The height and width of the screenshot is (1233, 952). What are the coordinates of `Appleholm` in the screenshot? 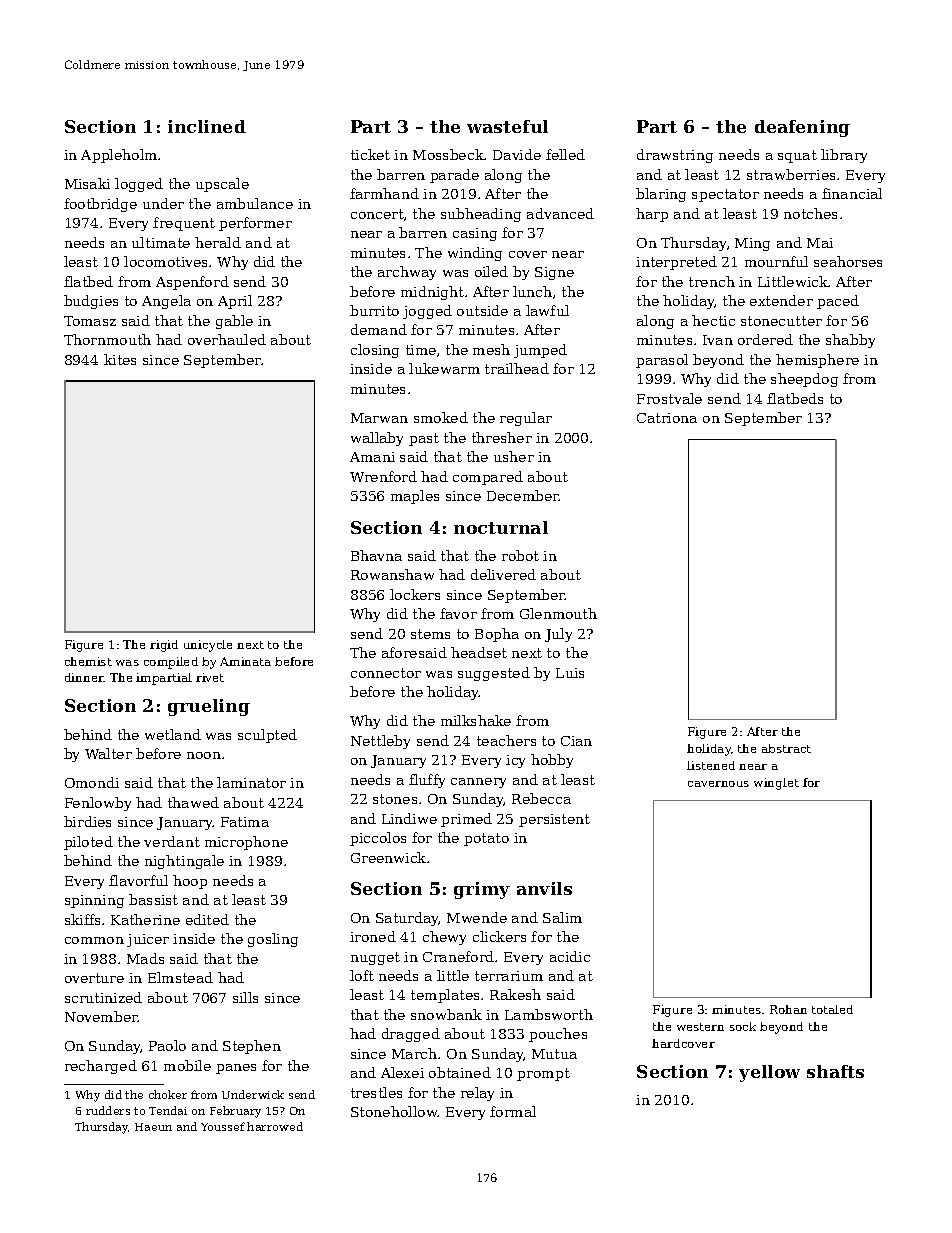 It's located at (119, 156).
